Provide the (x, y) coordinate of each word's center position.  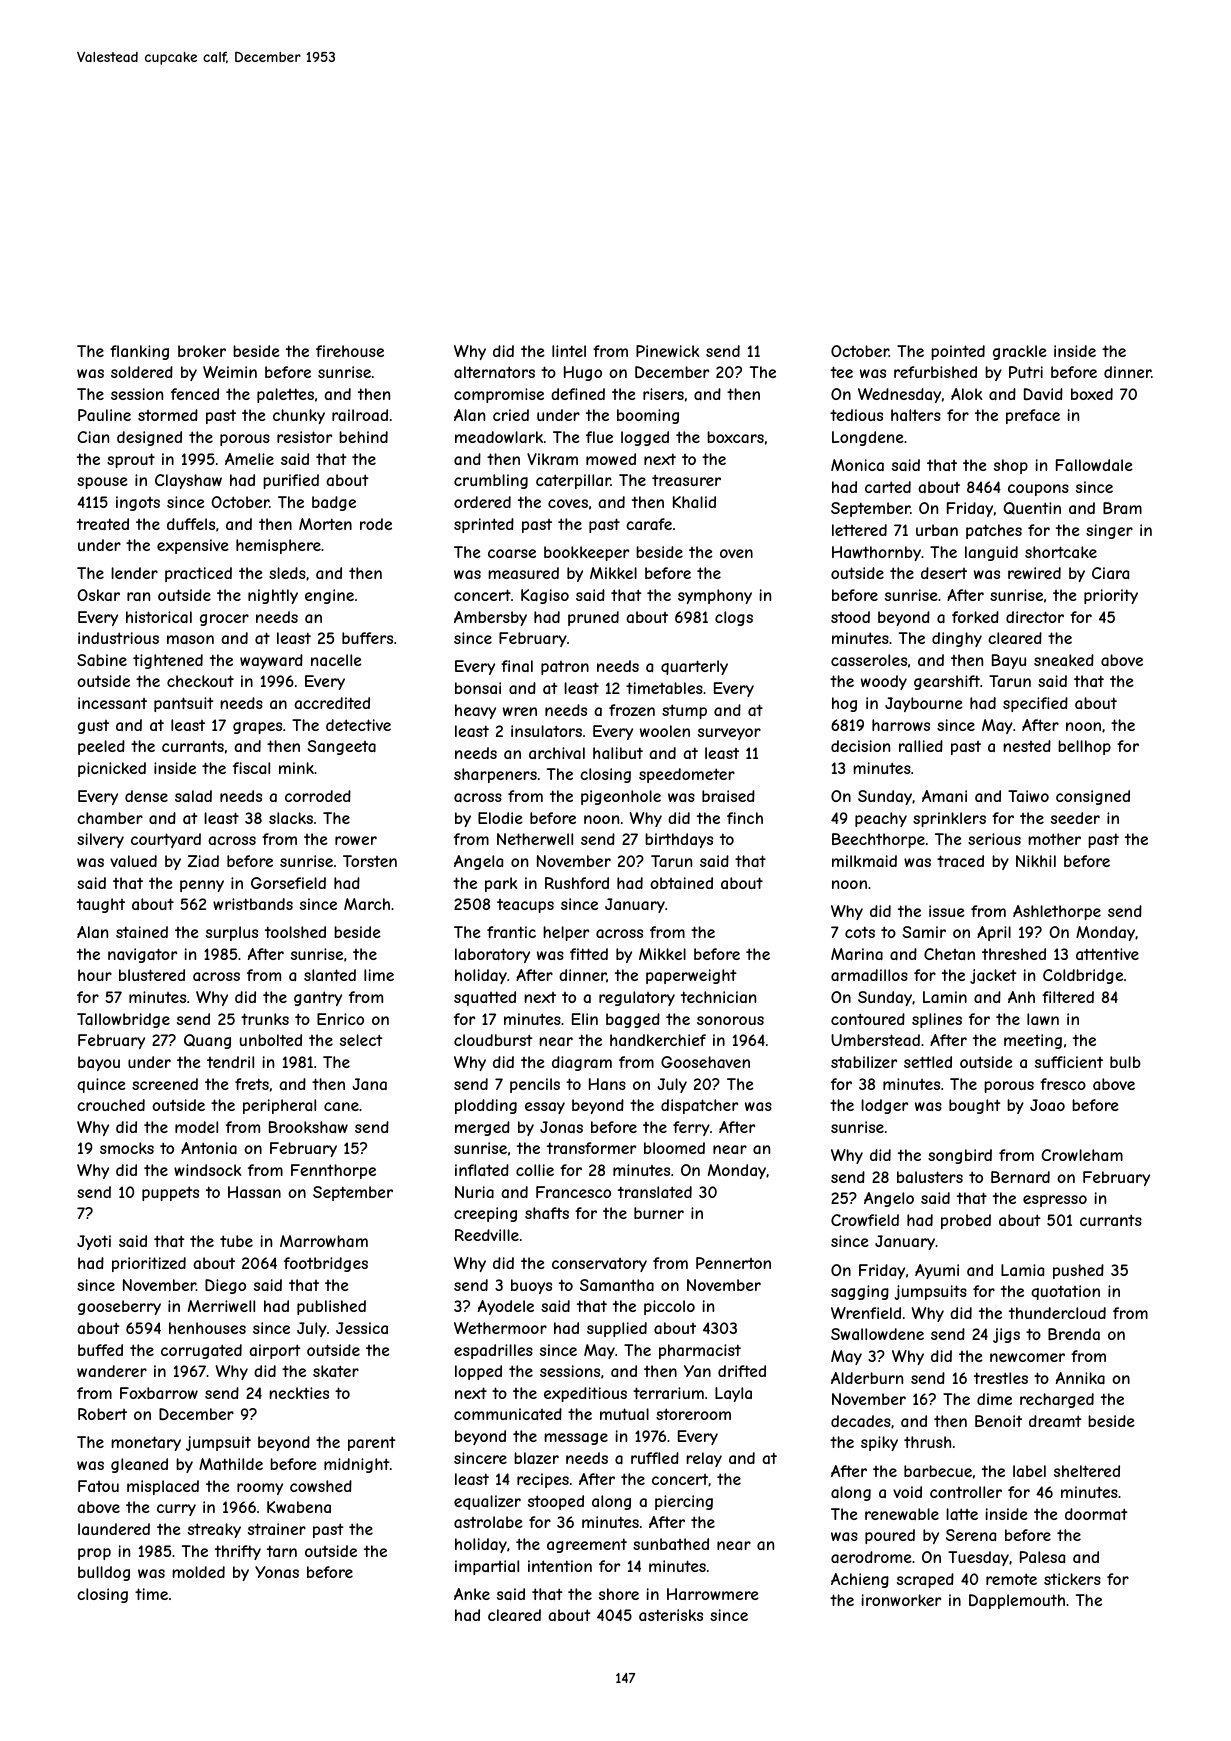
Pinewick (667, 351)
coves (568, 503)
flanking (139, 352)
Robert (102, 1414)
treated (103, 524)
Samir (924, 932)
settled (928, 1062)
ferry (691, 1128)
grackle (1020, 352)
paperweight (691, 976)
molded (198, 1572)
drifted (742, 1371)
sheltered (1087, 1471)
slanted (330, 975)
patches (994, 531)
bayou (99, 1063)
